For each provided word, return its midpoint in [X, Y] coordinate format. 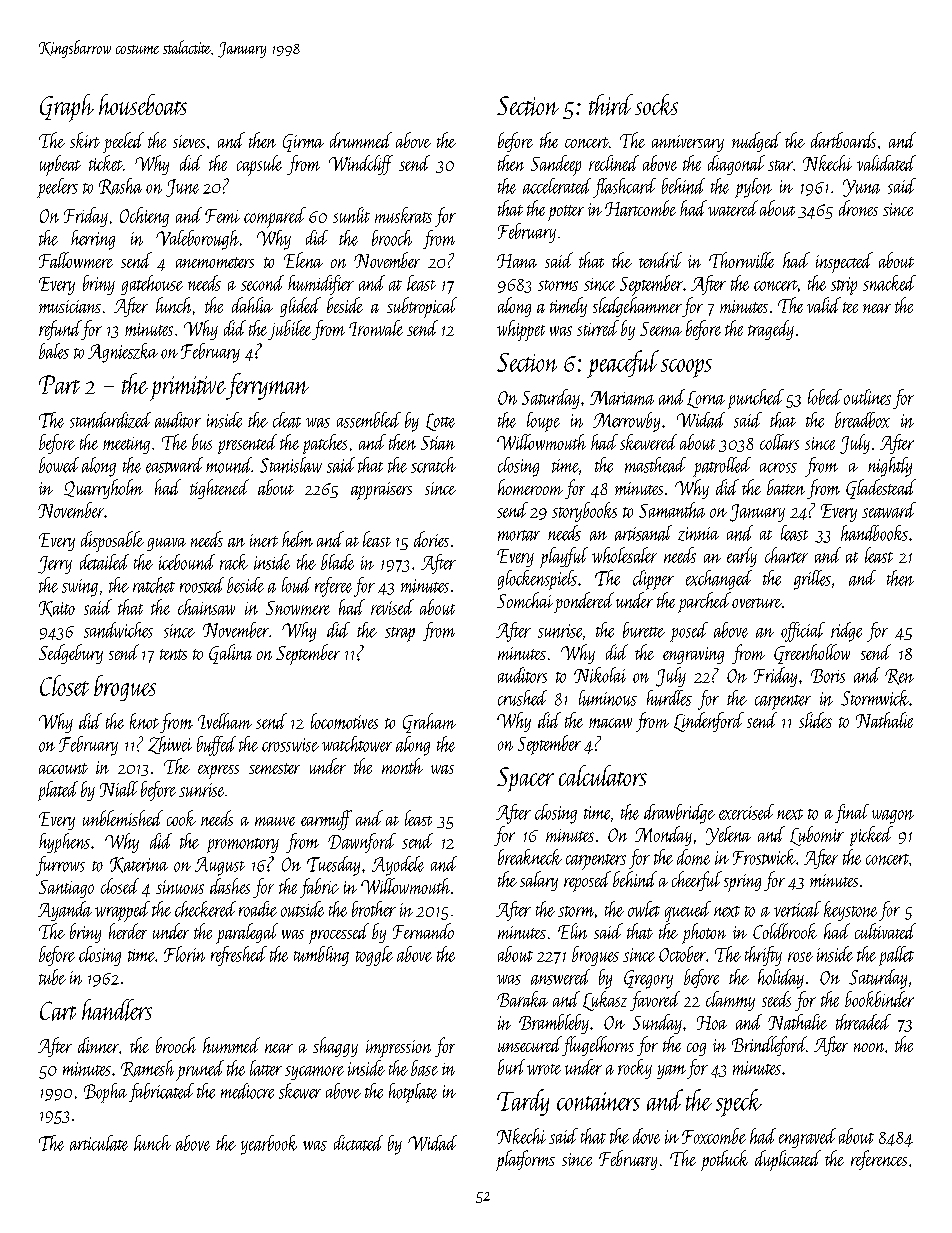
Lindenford [709, 722]
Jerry [55, 565]
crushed [522, 698]
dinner [98, 1045]
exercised [746, 812]
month [402, 766]
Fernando [423, 931]
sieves [189, 141]
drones [858, 208]
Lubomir [817, 836]
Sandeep [556, 165]
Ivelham [225, 721]
